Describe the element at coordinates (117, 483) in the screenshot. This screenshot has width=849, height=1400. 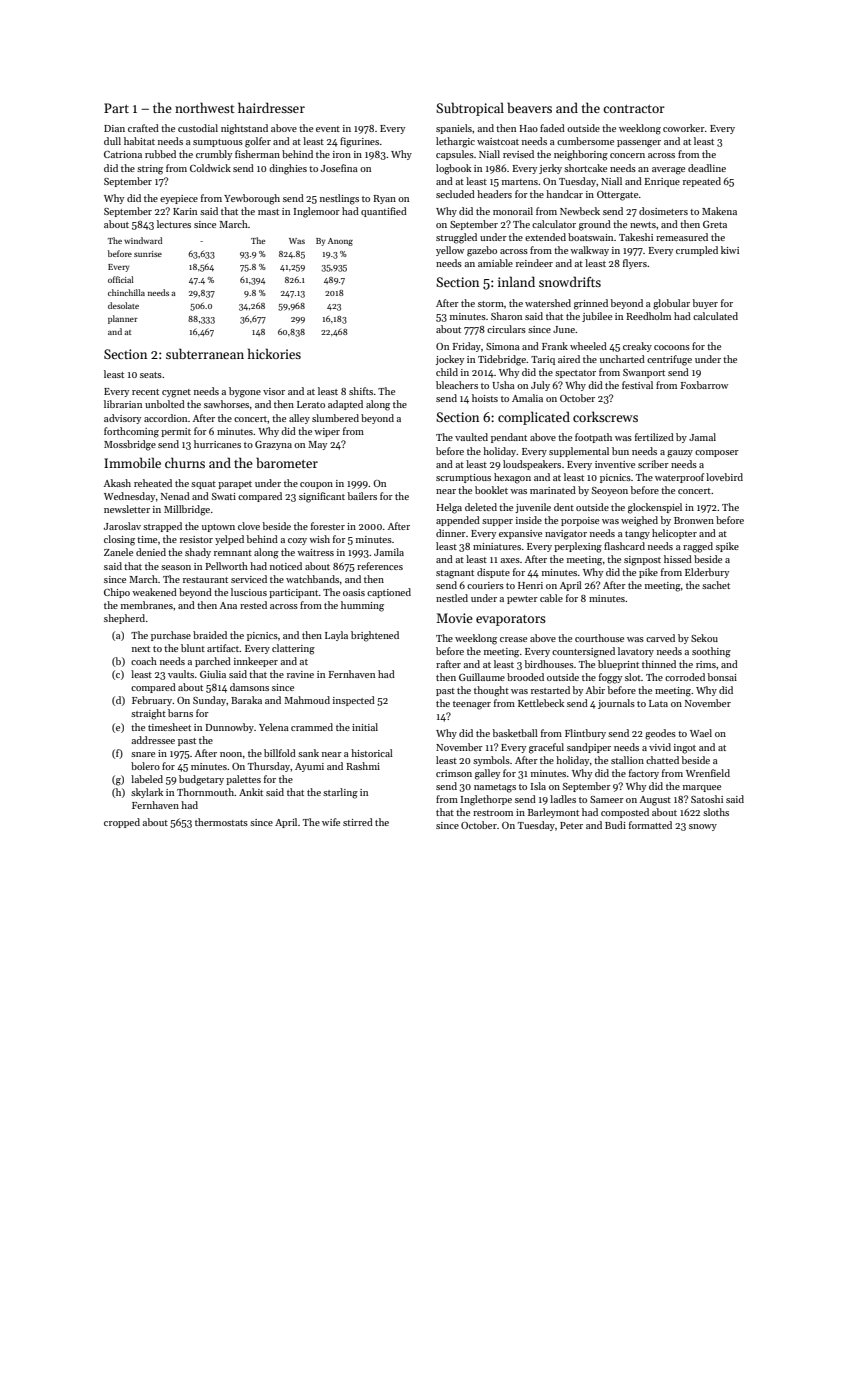
I see `Akash` at that location.
